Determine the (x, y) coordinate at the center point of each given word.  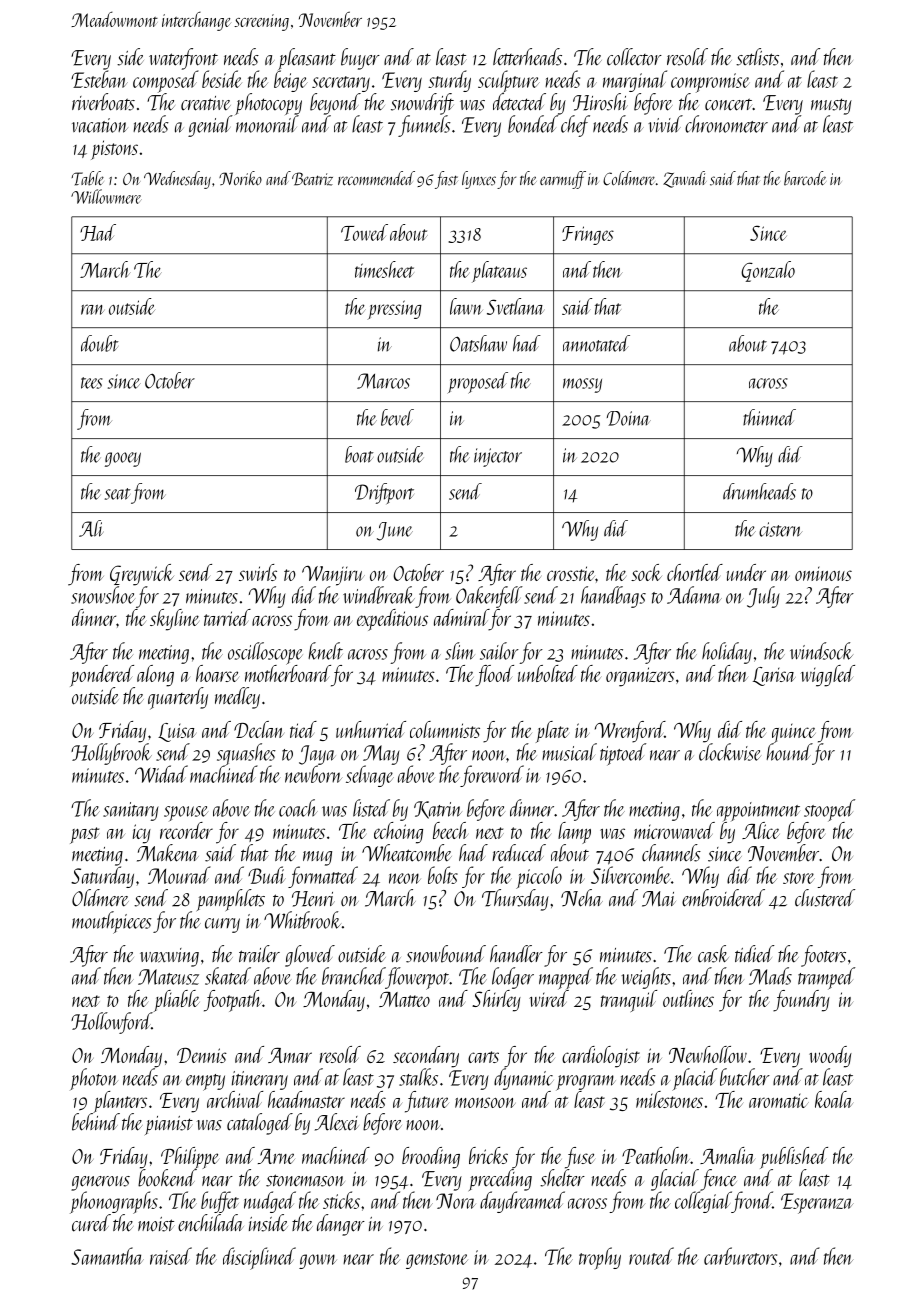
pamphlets (231, 900)
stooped (829, 810)
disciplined (259, 1258)
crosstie (571, 573)
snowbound (446, 954)
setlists (757, 57)
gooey (123, 459)
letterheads (527, 57)
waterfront (183, 59)
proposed (477, 383)
